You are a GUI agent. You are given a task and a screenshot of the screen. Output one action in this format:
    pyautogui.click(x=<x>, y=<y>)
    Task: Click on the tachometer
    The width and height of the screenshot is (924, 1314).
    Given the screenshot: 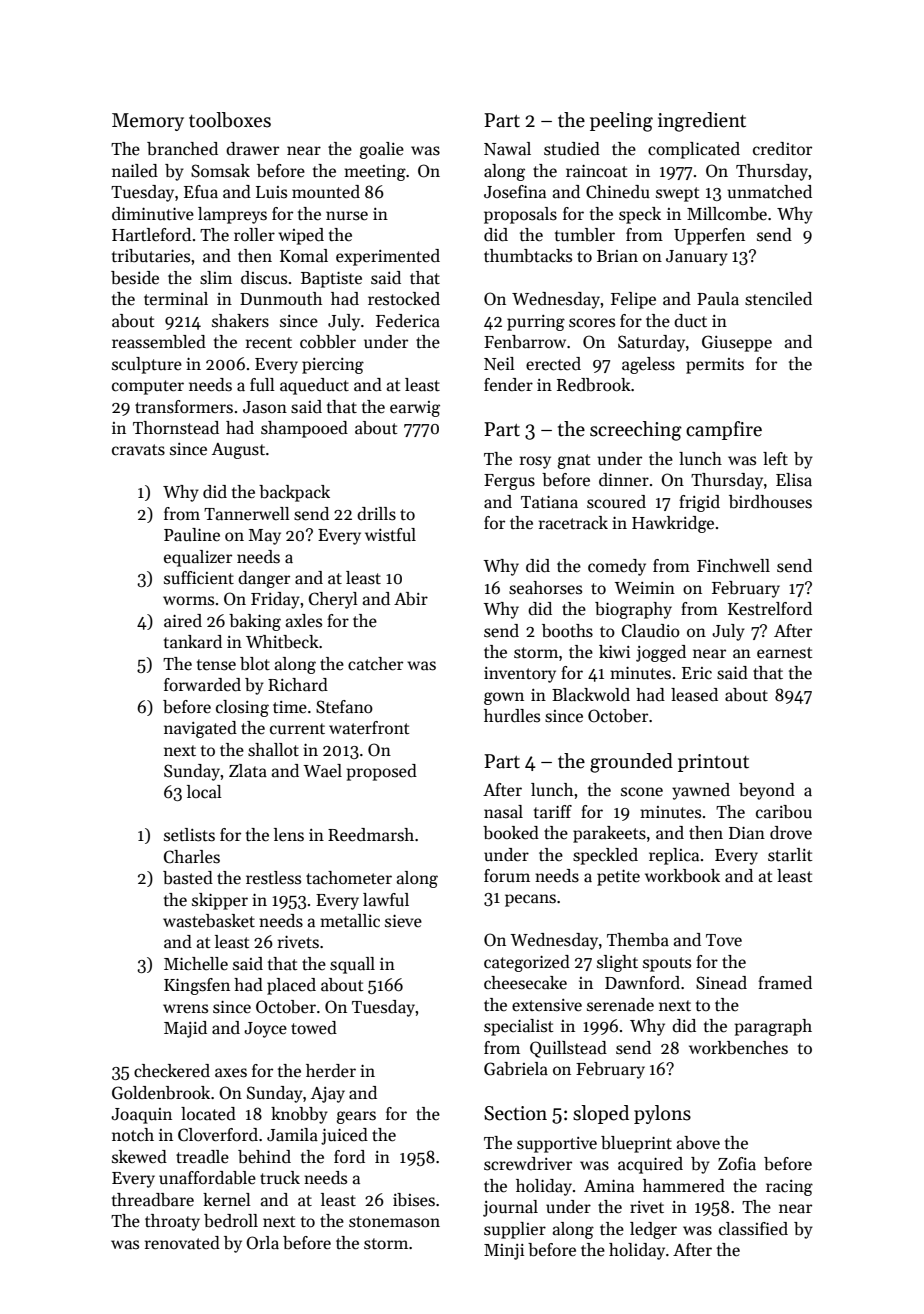 What is the action you would take?
    pyautogui.click(x=349, y=878)
